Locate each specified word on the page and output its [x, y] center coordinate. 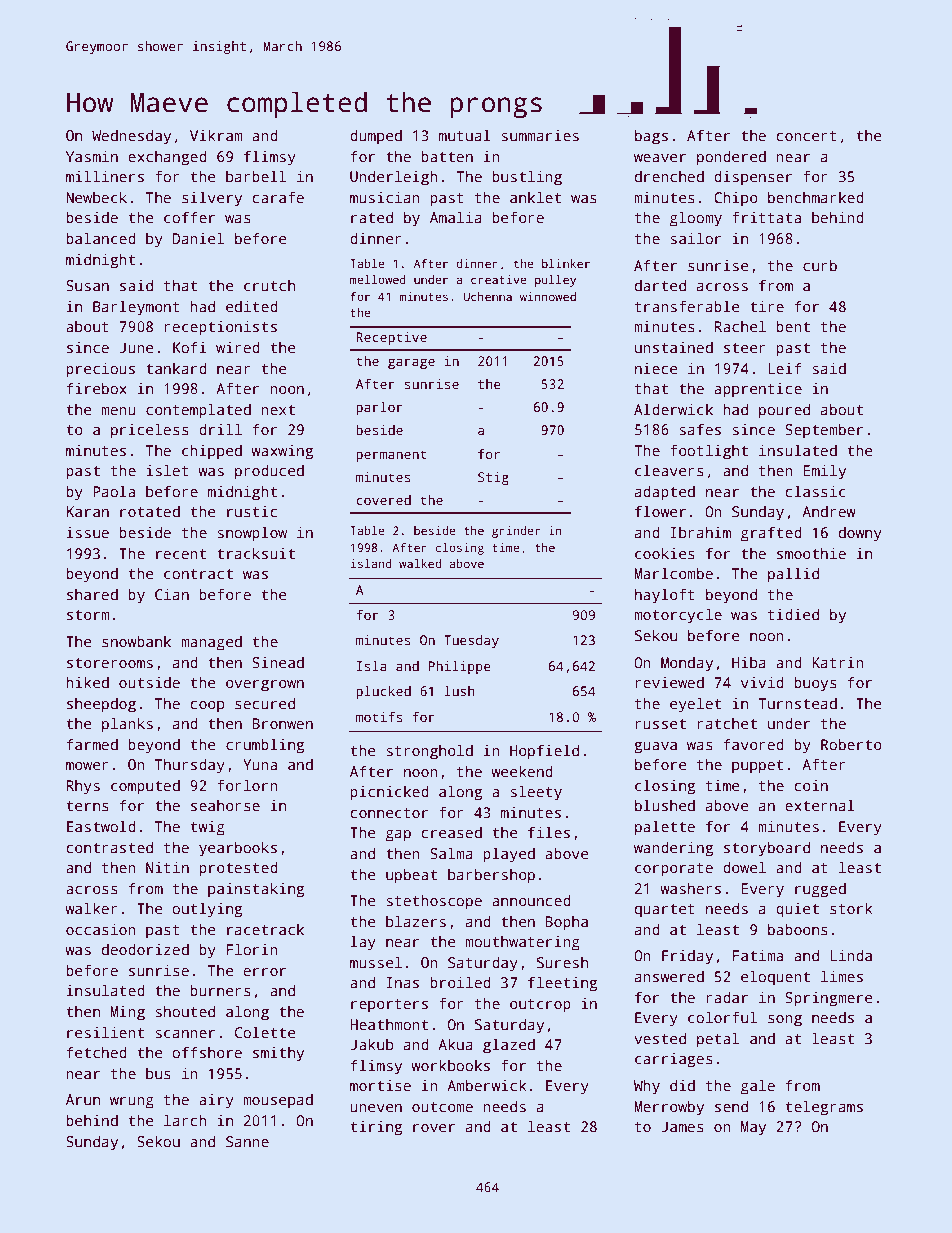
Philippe [459, 667]
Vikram [216, 135]
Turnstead [797, 704]
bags [651, 137]
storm [88, 615]
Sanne [247, 1141]
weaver [660, 158]
